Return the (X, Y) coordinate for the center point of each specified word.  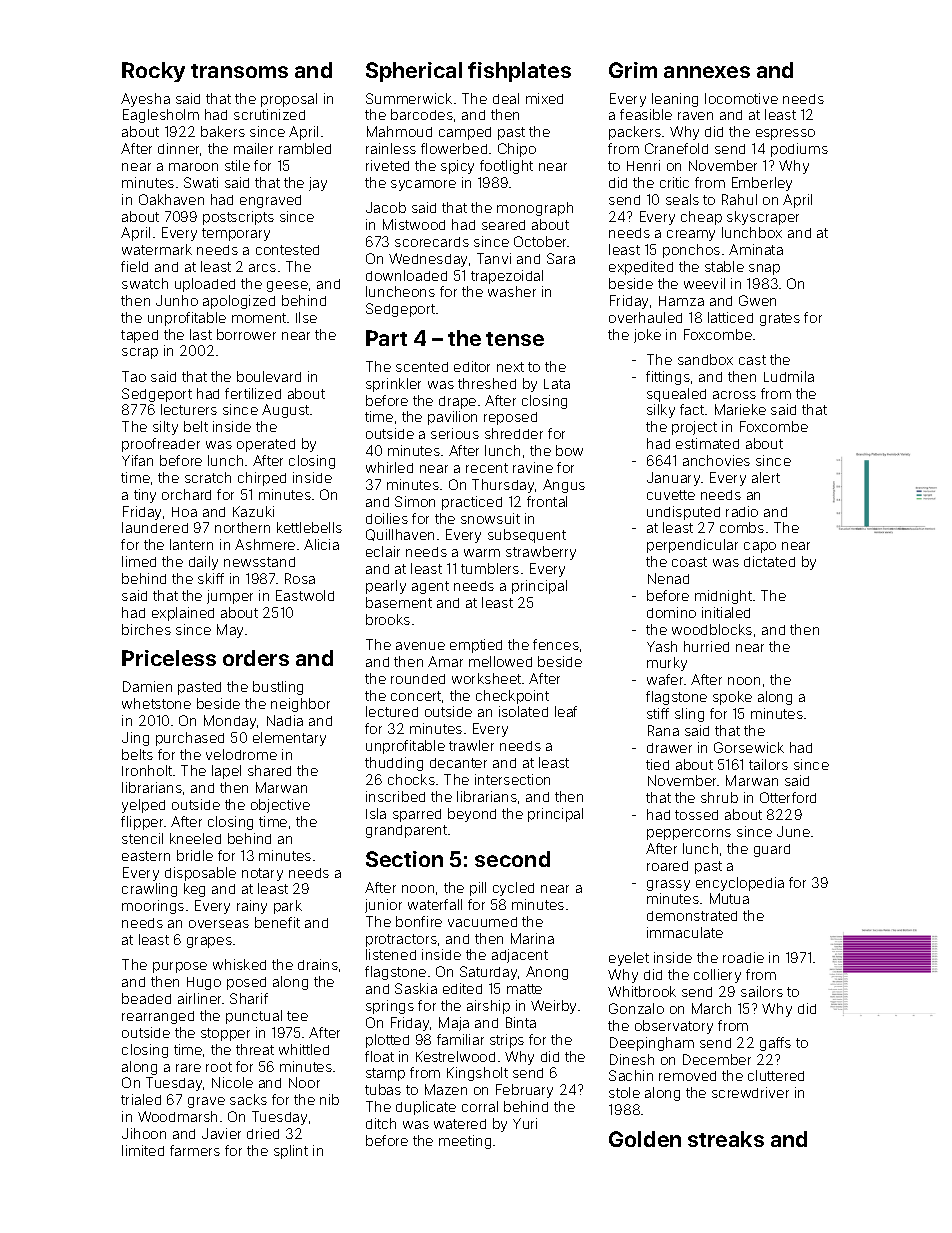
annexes (707, 72)
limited (143, 1150)
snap (764, 269)
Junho (177, 300)
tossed (696, 815)
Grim (633, 70)
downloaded (406, 275)
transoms (239, 71)
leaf (566, 711)
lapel (226, 772)
